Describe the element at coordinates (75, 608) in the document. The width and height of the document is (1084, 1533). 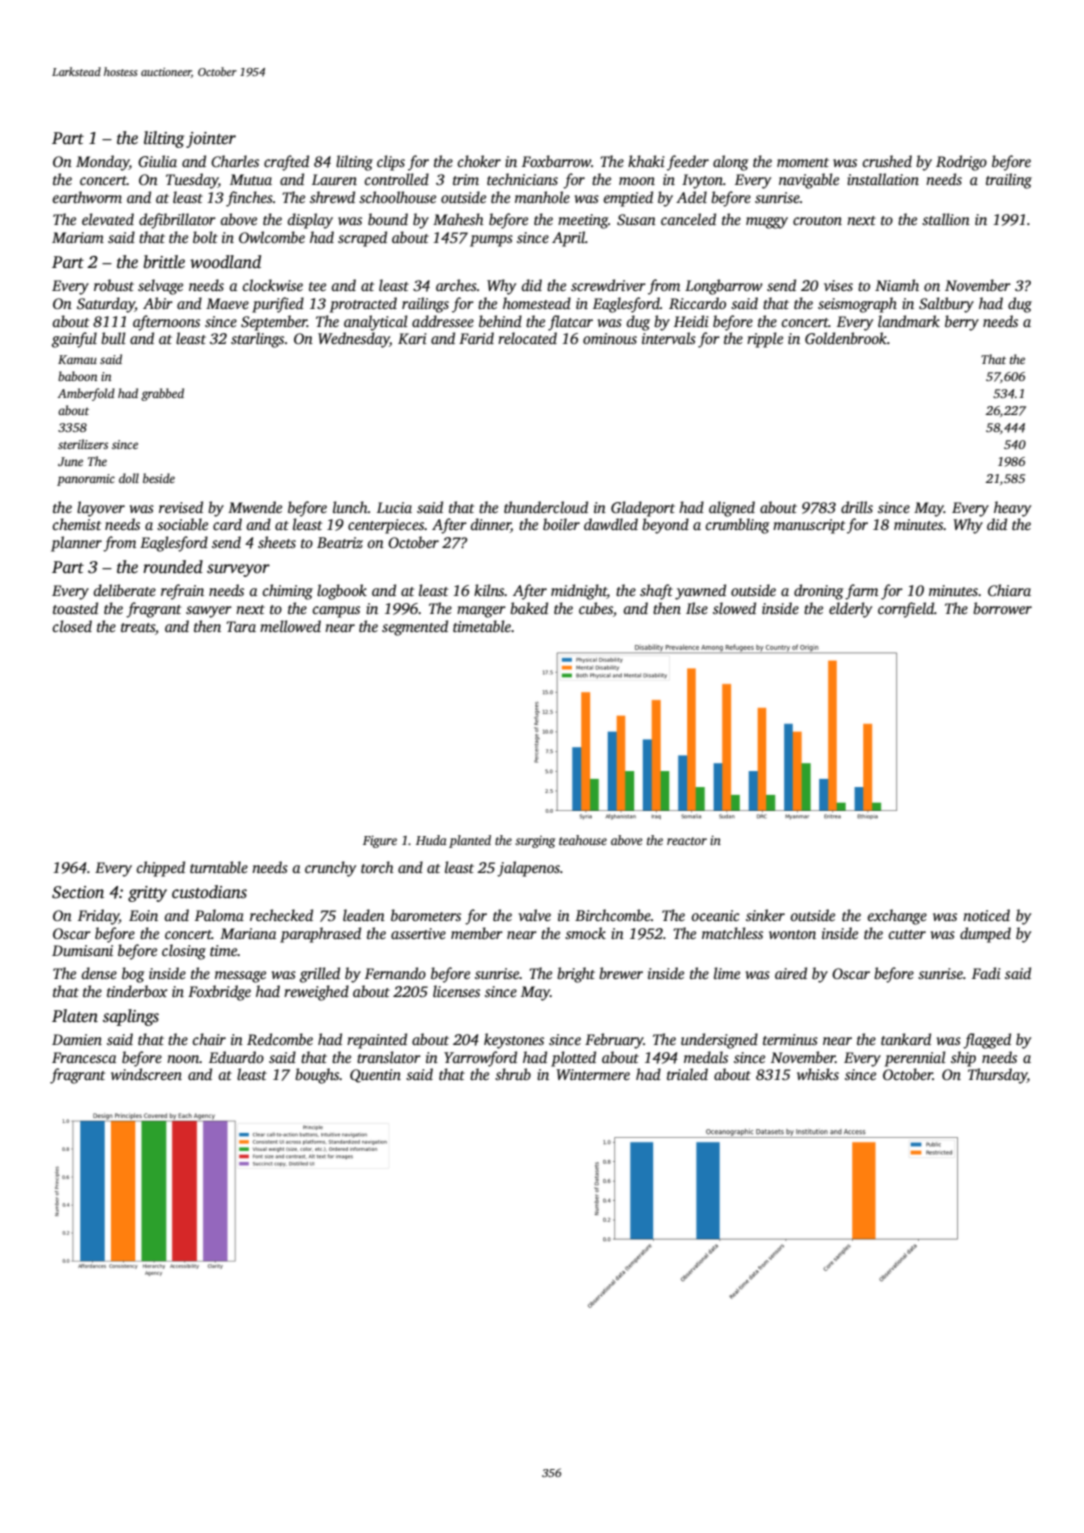
I see `toasted` at that location.
